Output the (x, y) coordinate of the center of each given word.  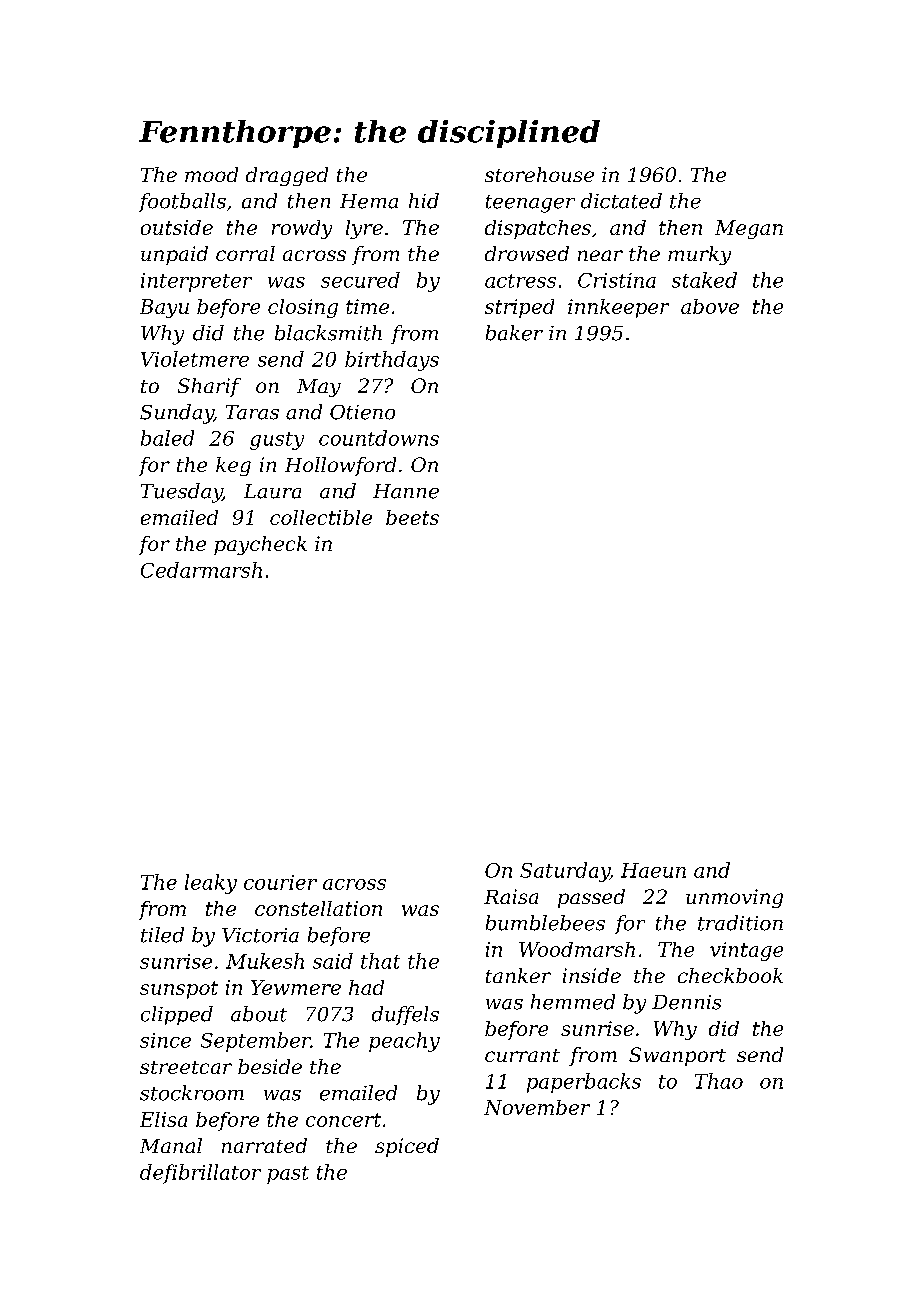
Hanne (406, 491)
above (710, 306)
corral (245, 253)
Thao (719, 1081)
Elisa (163, 1119)
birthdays (392, 361)
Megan (749, 229)
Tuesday (181, 493)
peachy (404, 1042)
